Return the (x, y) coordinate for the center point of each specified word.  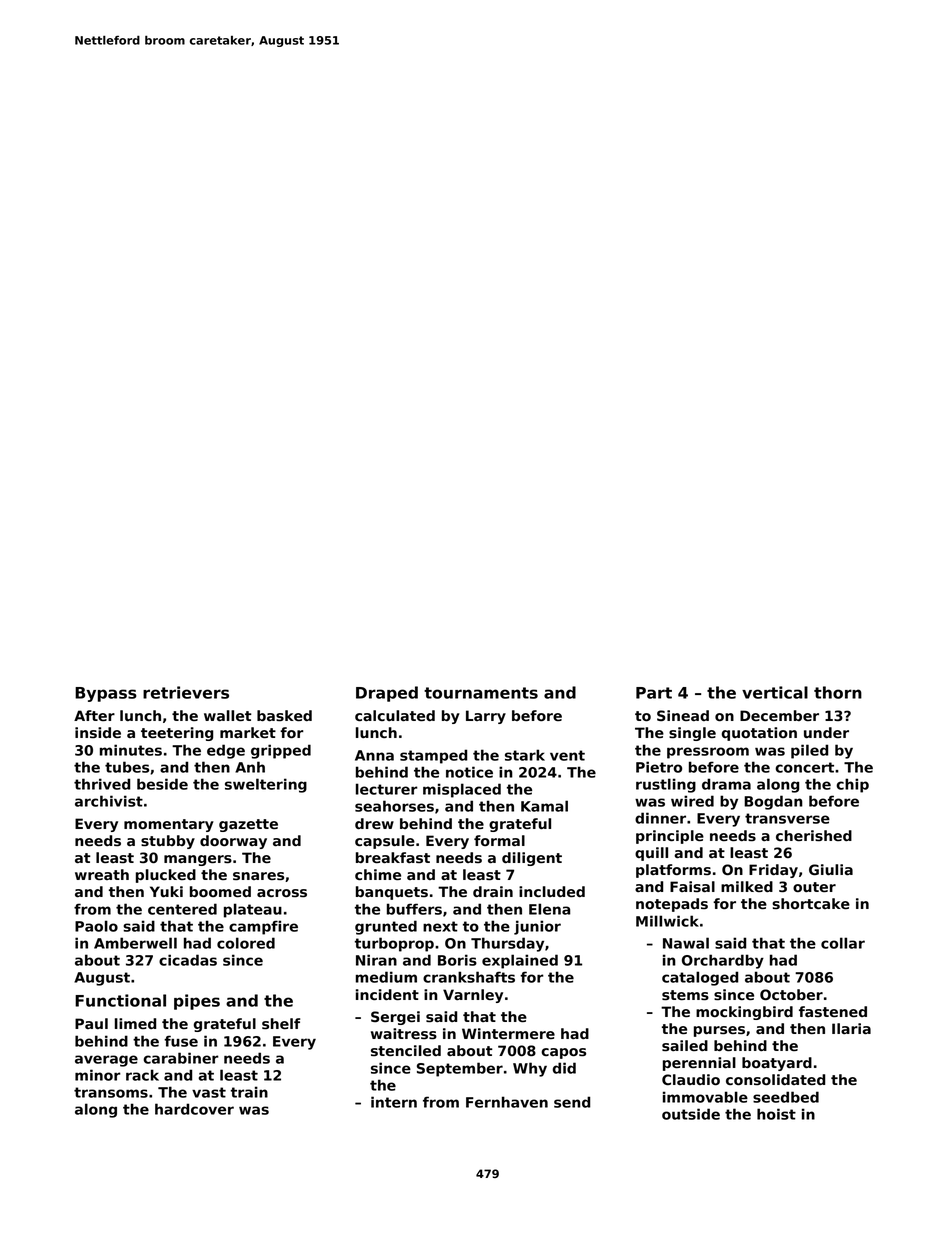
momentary (169, 825)
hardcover (194, 1109)
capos (563, 1053)
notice (469, 772)
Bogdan (773, 802)
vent (567, 755)
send (572, 1102)
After (94, 715)
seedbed (786, 1097)
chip (852, 785)
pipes (197, 1002)
